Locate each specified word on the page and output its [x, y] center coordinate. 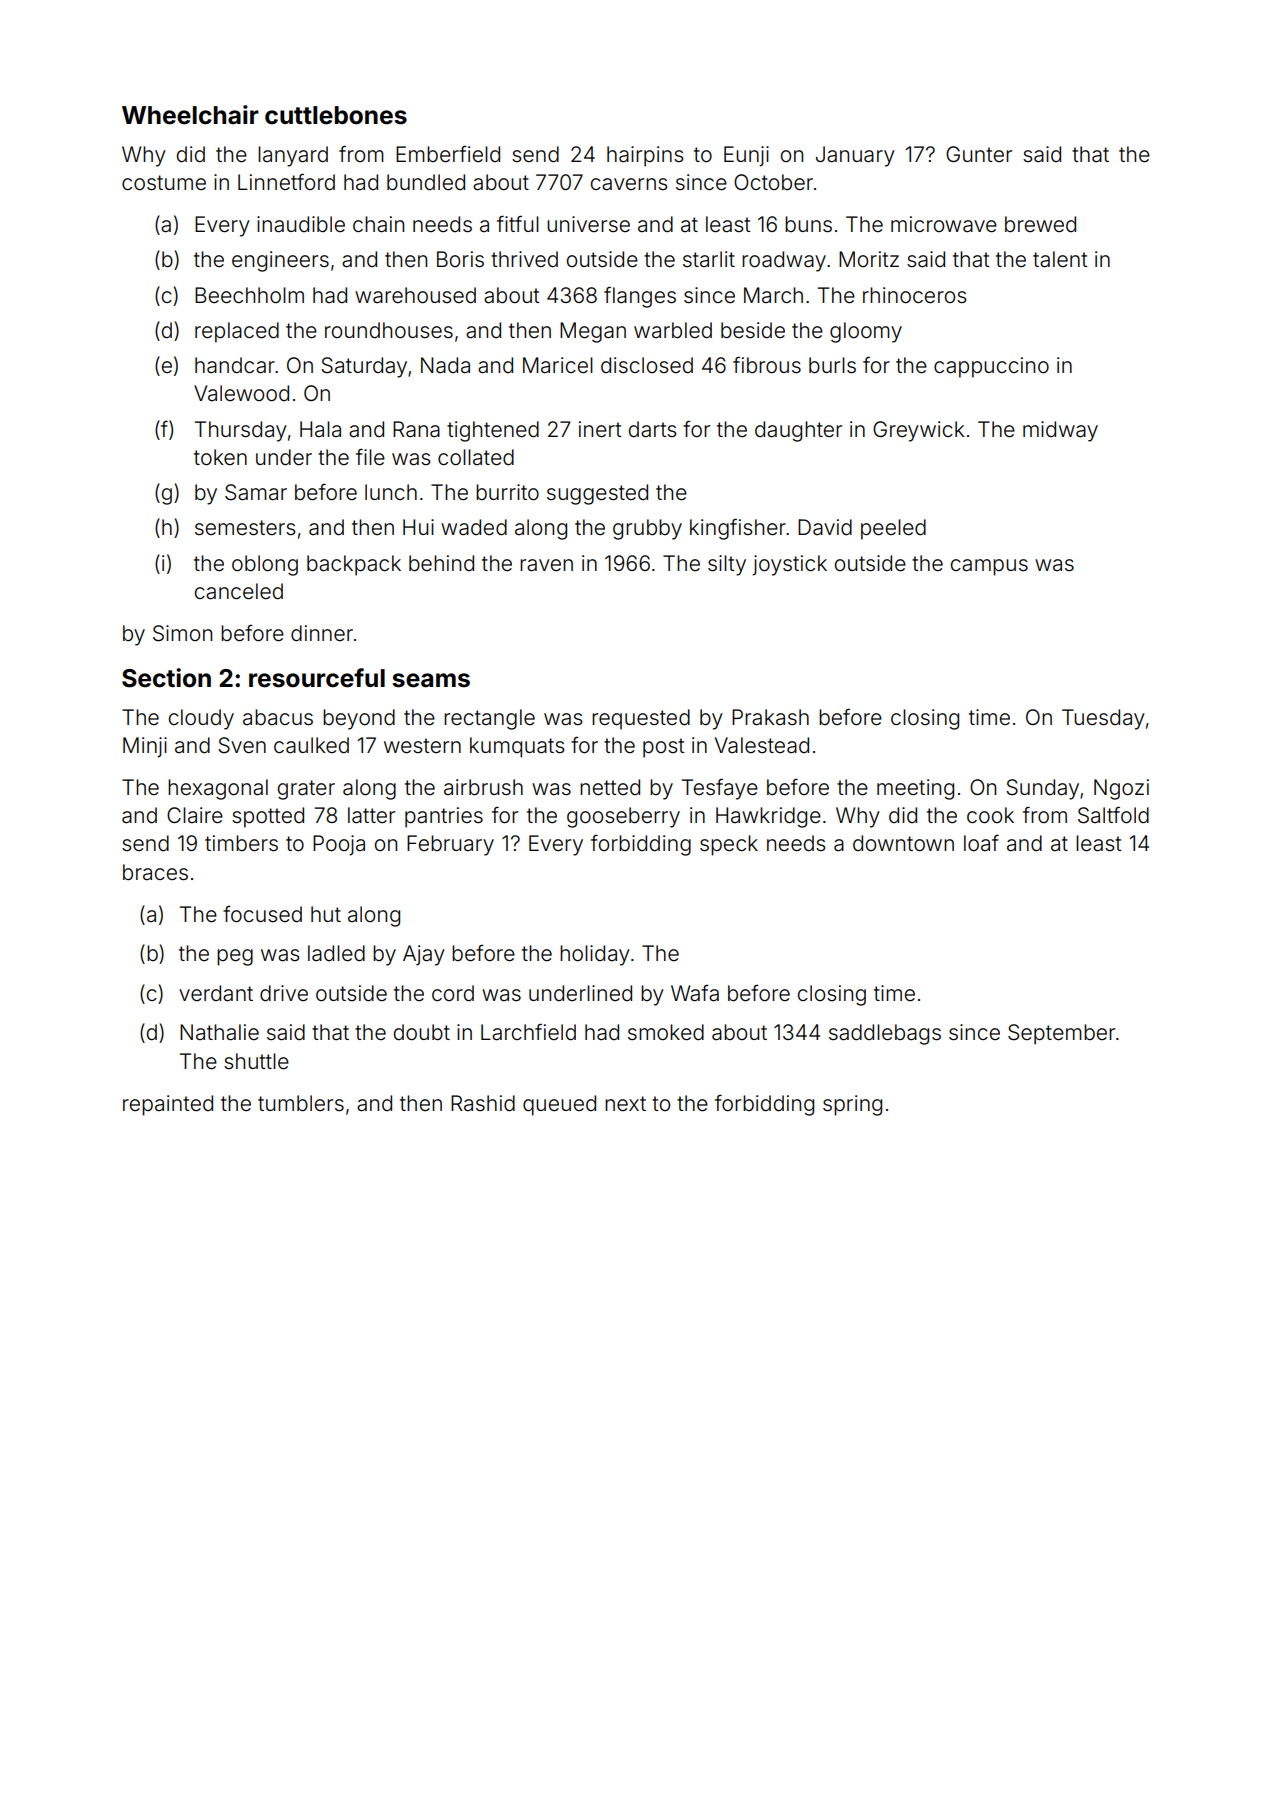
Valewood [241, 393]
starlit [709, 259]
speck [729, 845]
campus [989, 567]
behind [441, 563]
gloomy [866, 332]
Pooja [339, 845]
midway [1060, 431]
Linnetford [286, 182]
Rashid [483, 1103]
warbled [673, 330]
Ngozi [1121, 789]
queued [559, 1105]
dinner [322, 633]
